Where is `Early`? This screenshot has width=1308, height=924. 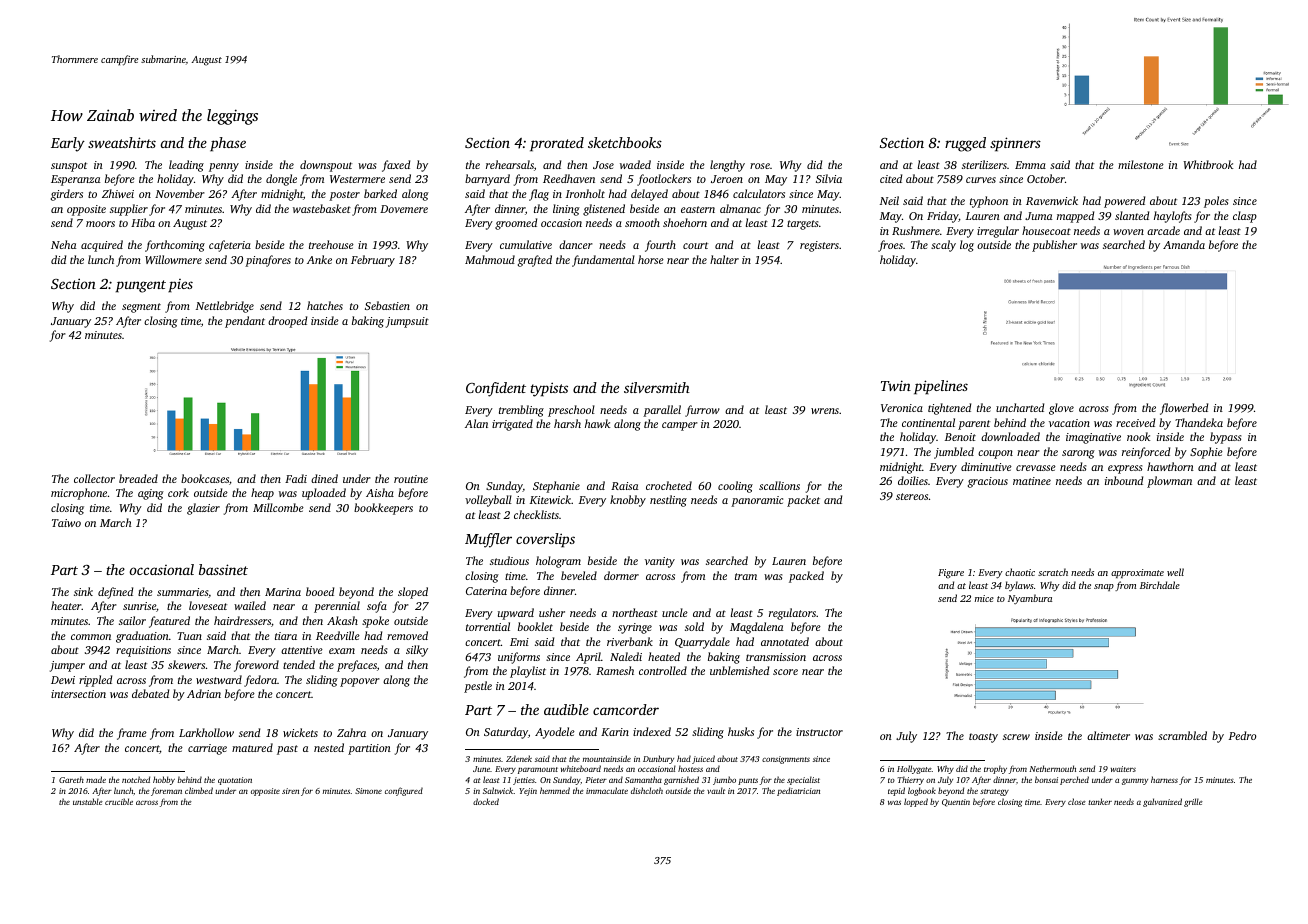
Early is located at coordinates (68, 144).
